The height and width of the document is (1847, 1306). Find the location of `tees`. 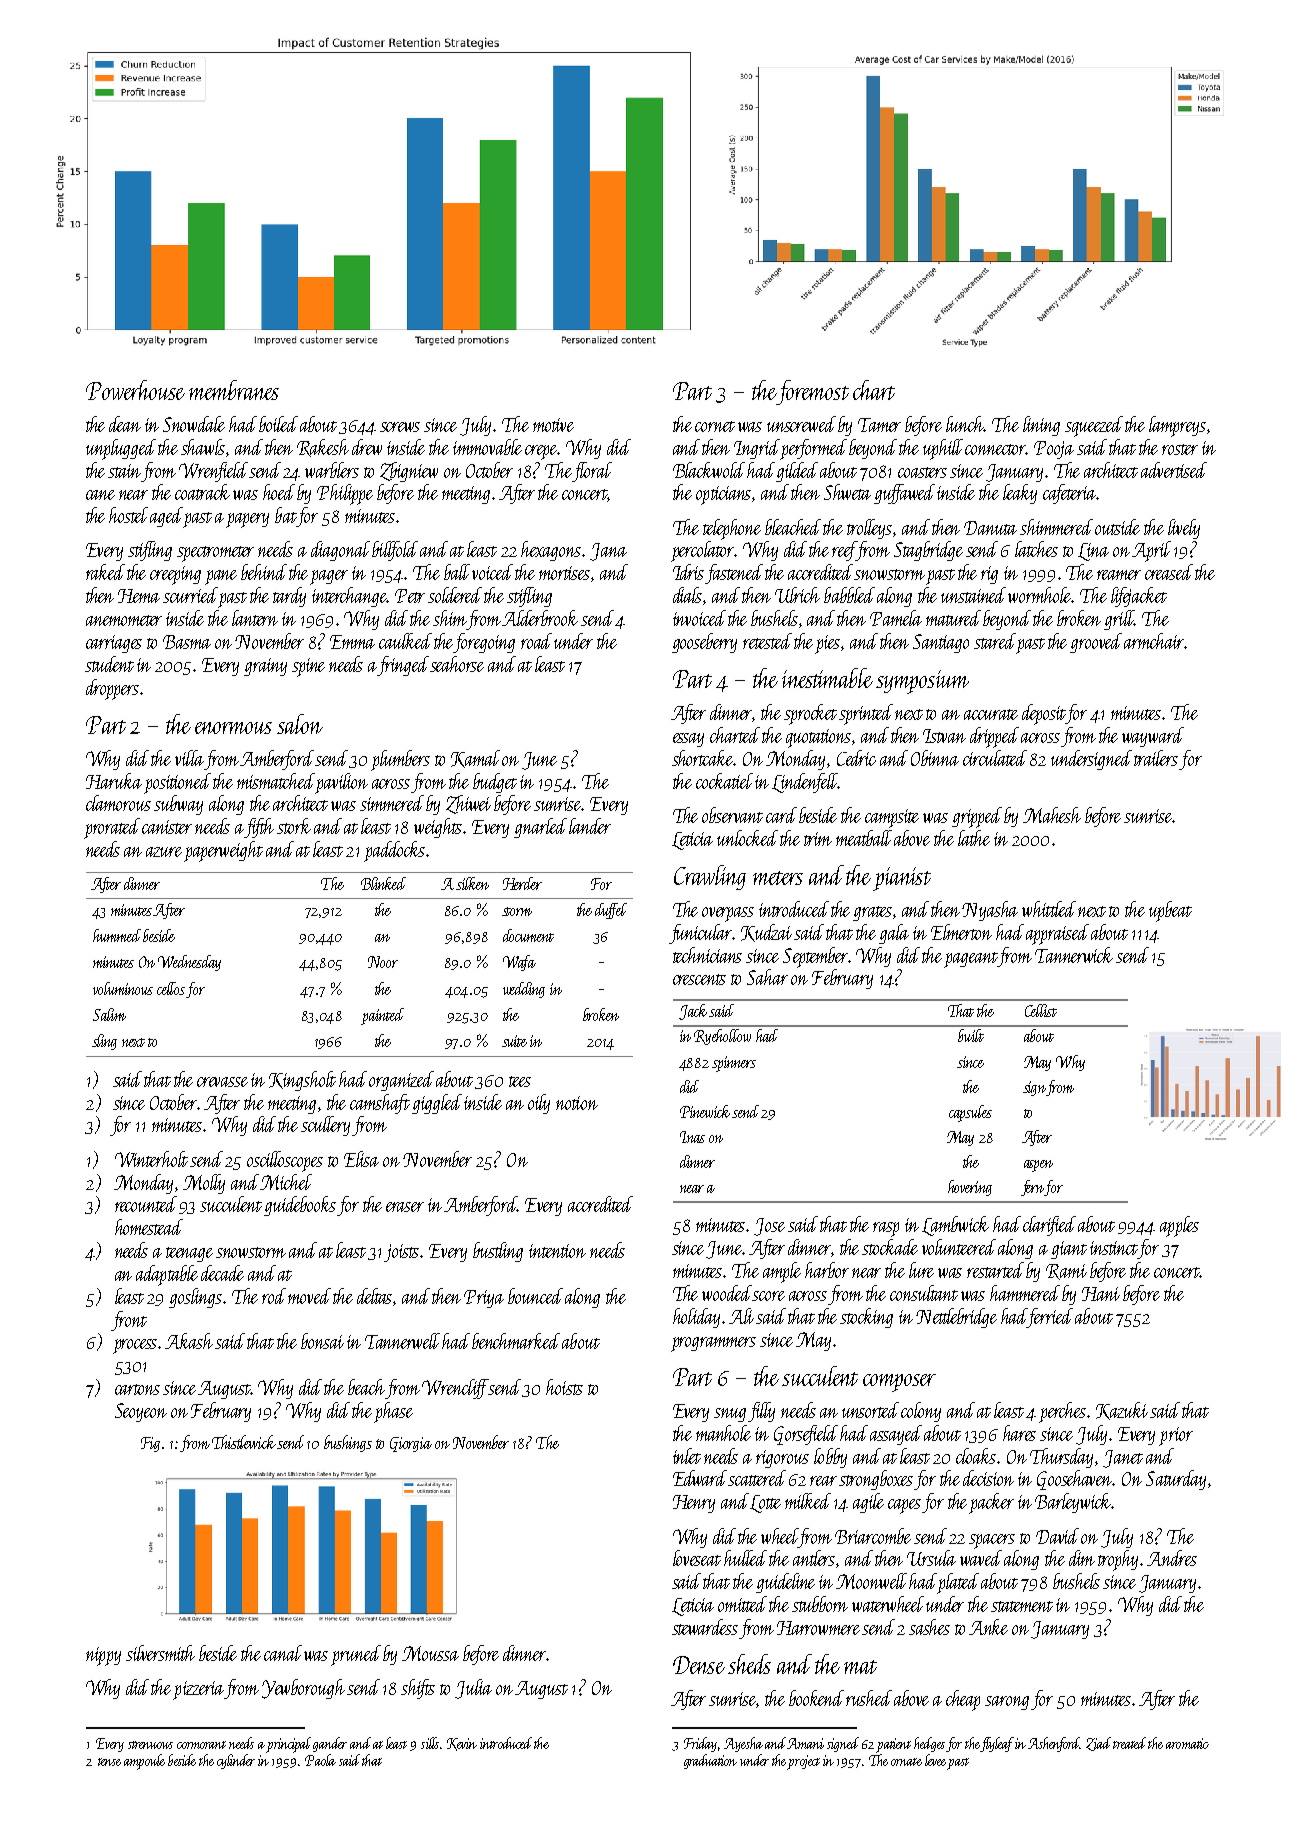

tees is located at coordinates (520, 1081).
